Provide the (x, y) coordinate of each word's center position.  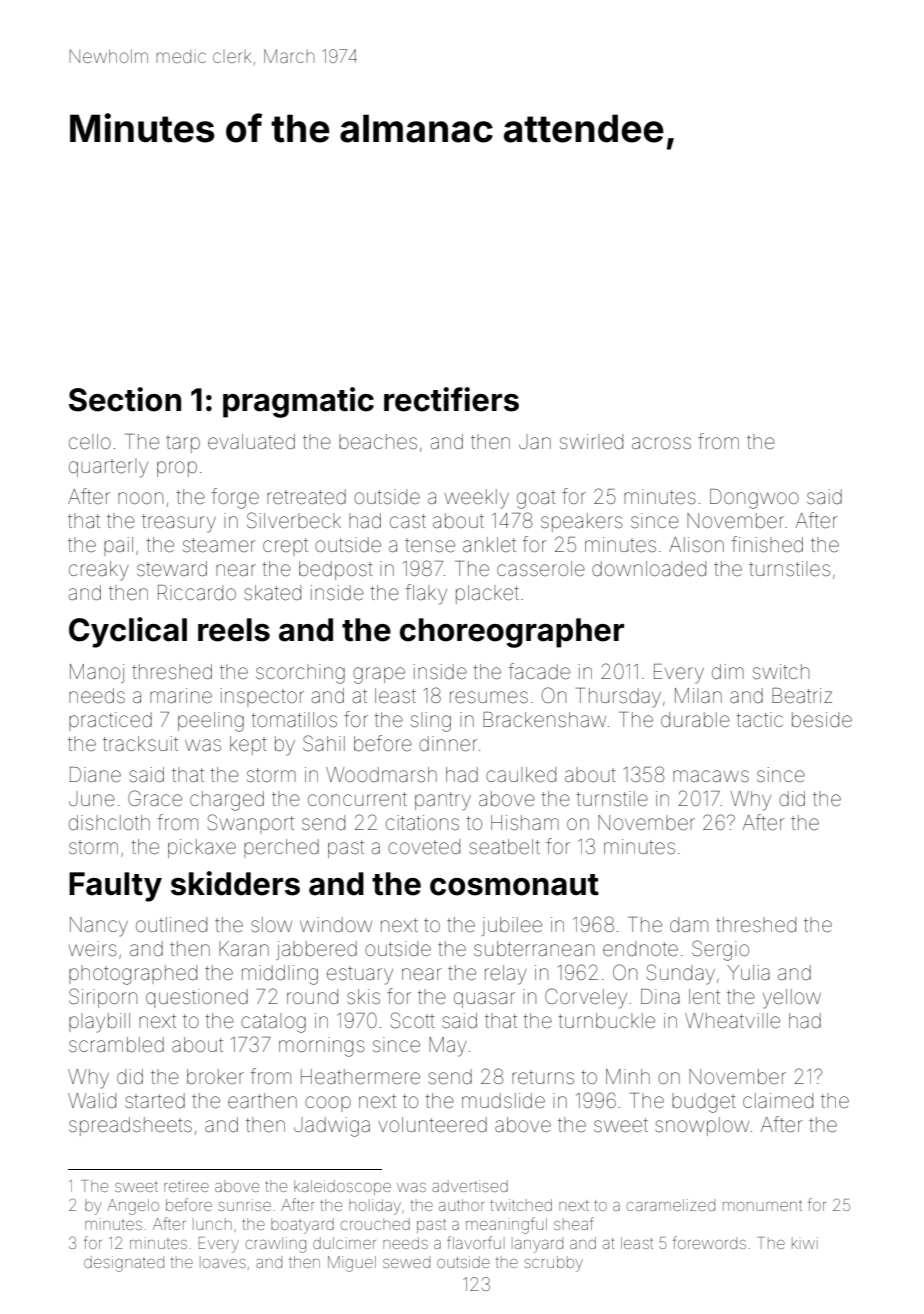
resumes (489, 697)
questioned (197, 998)
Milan (698, 695)
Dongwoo (754, 499)
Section (125, 399)
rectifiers (451, 399)
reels (234, 630)
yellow (792, 999)
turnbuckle (607, 1021)
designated (124, 1264)
